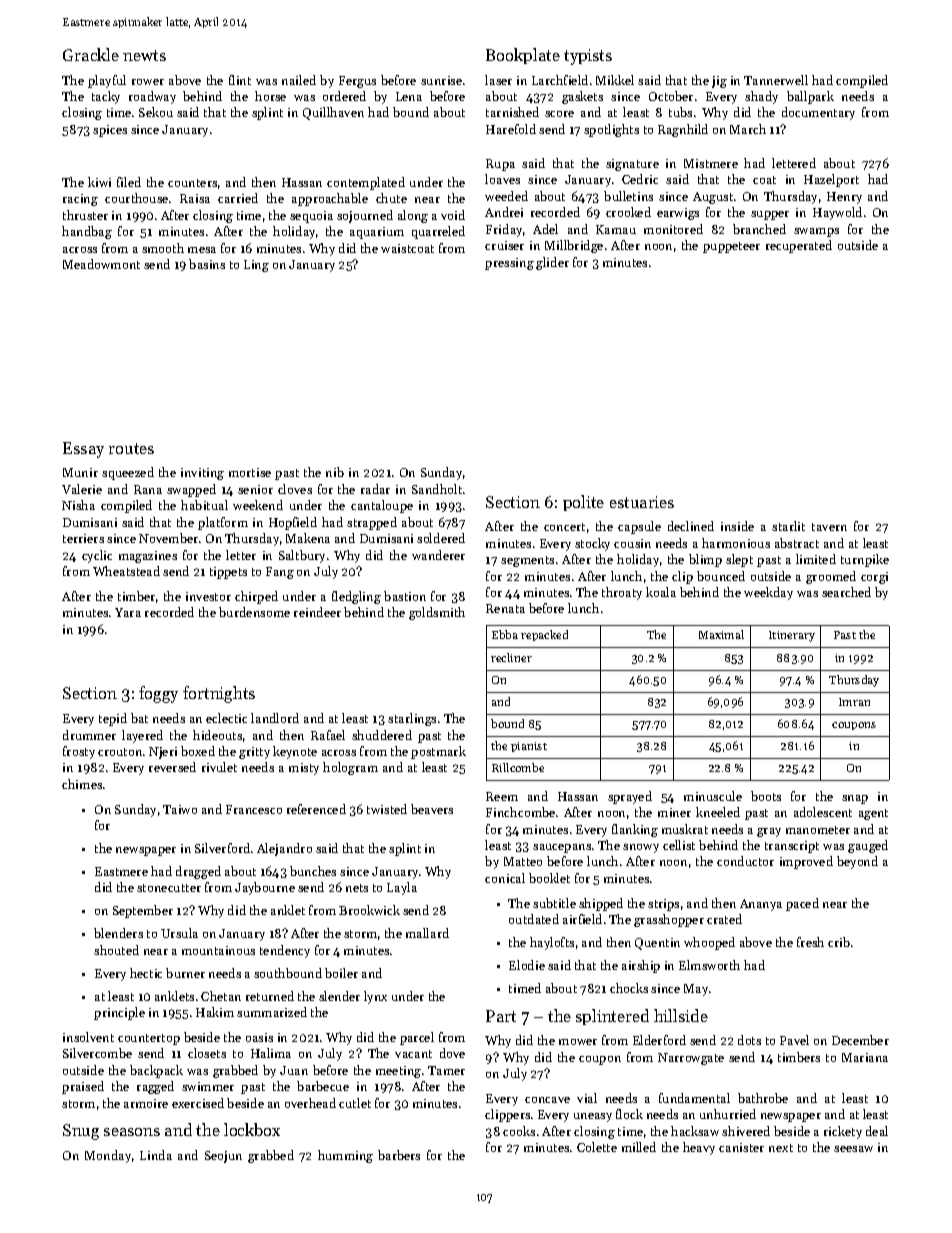 The height and width of the screenshot is (1233, 952). I want to click on Monday, so click(108, 1156).
